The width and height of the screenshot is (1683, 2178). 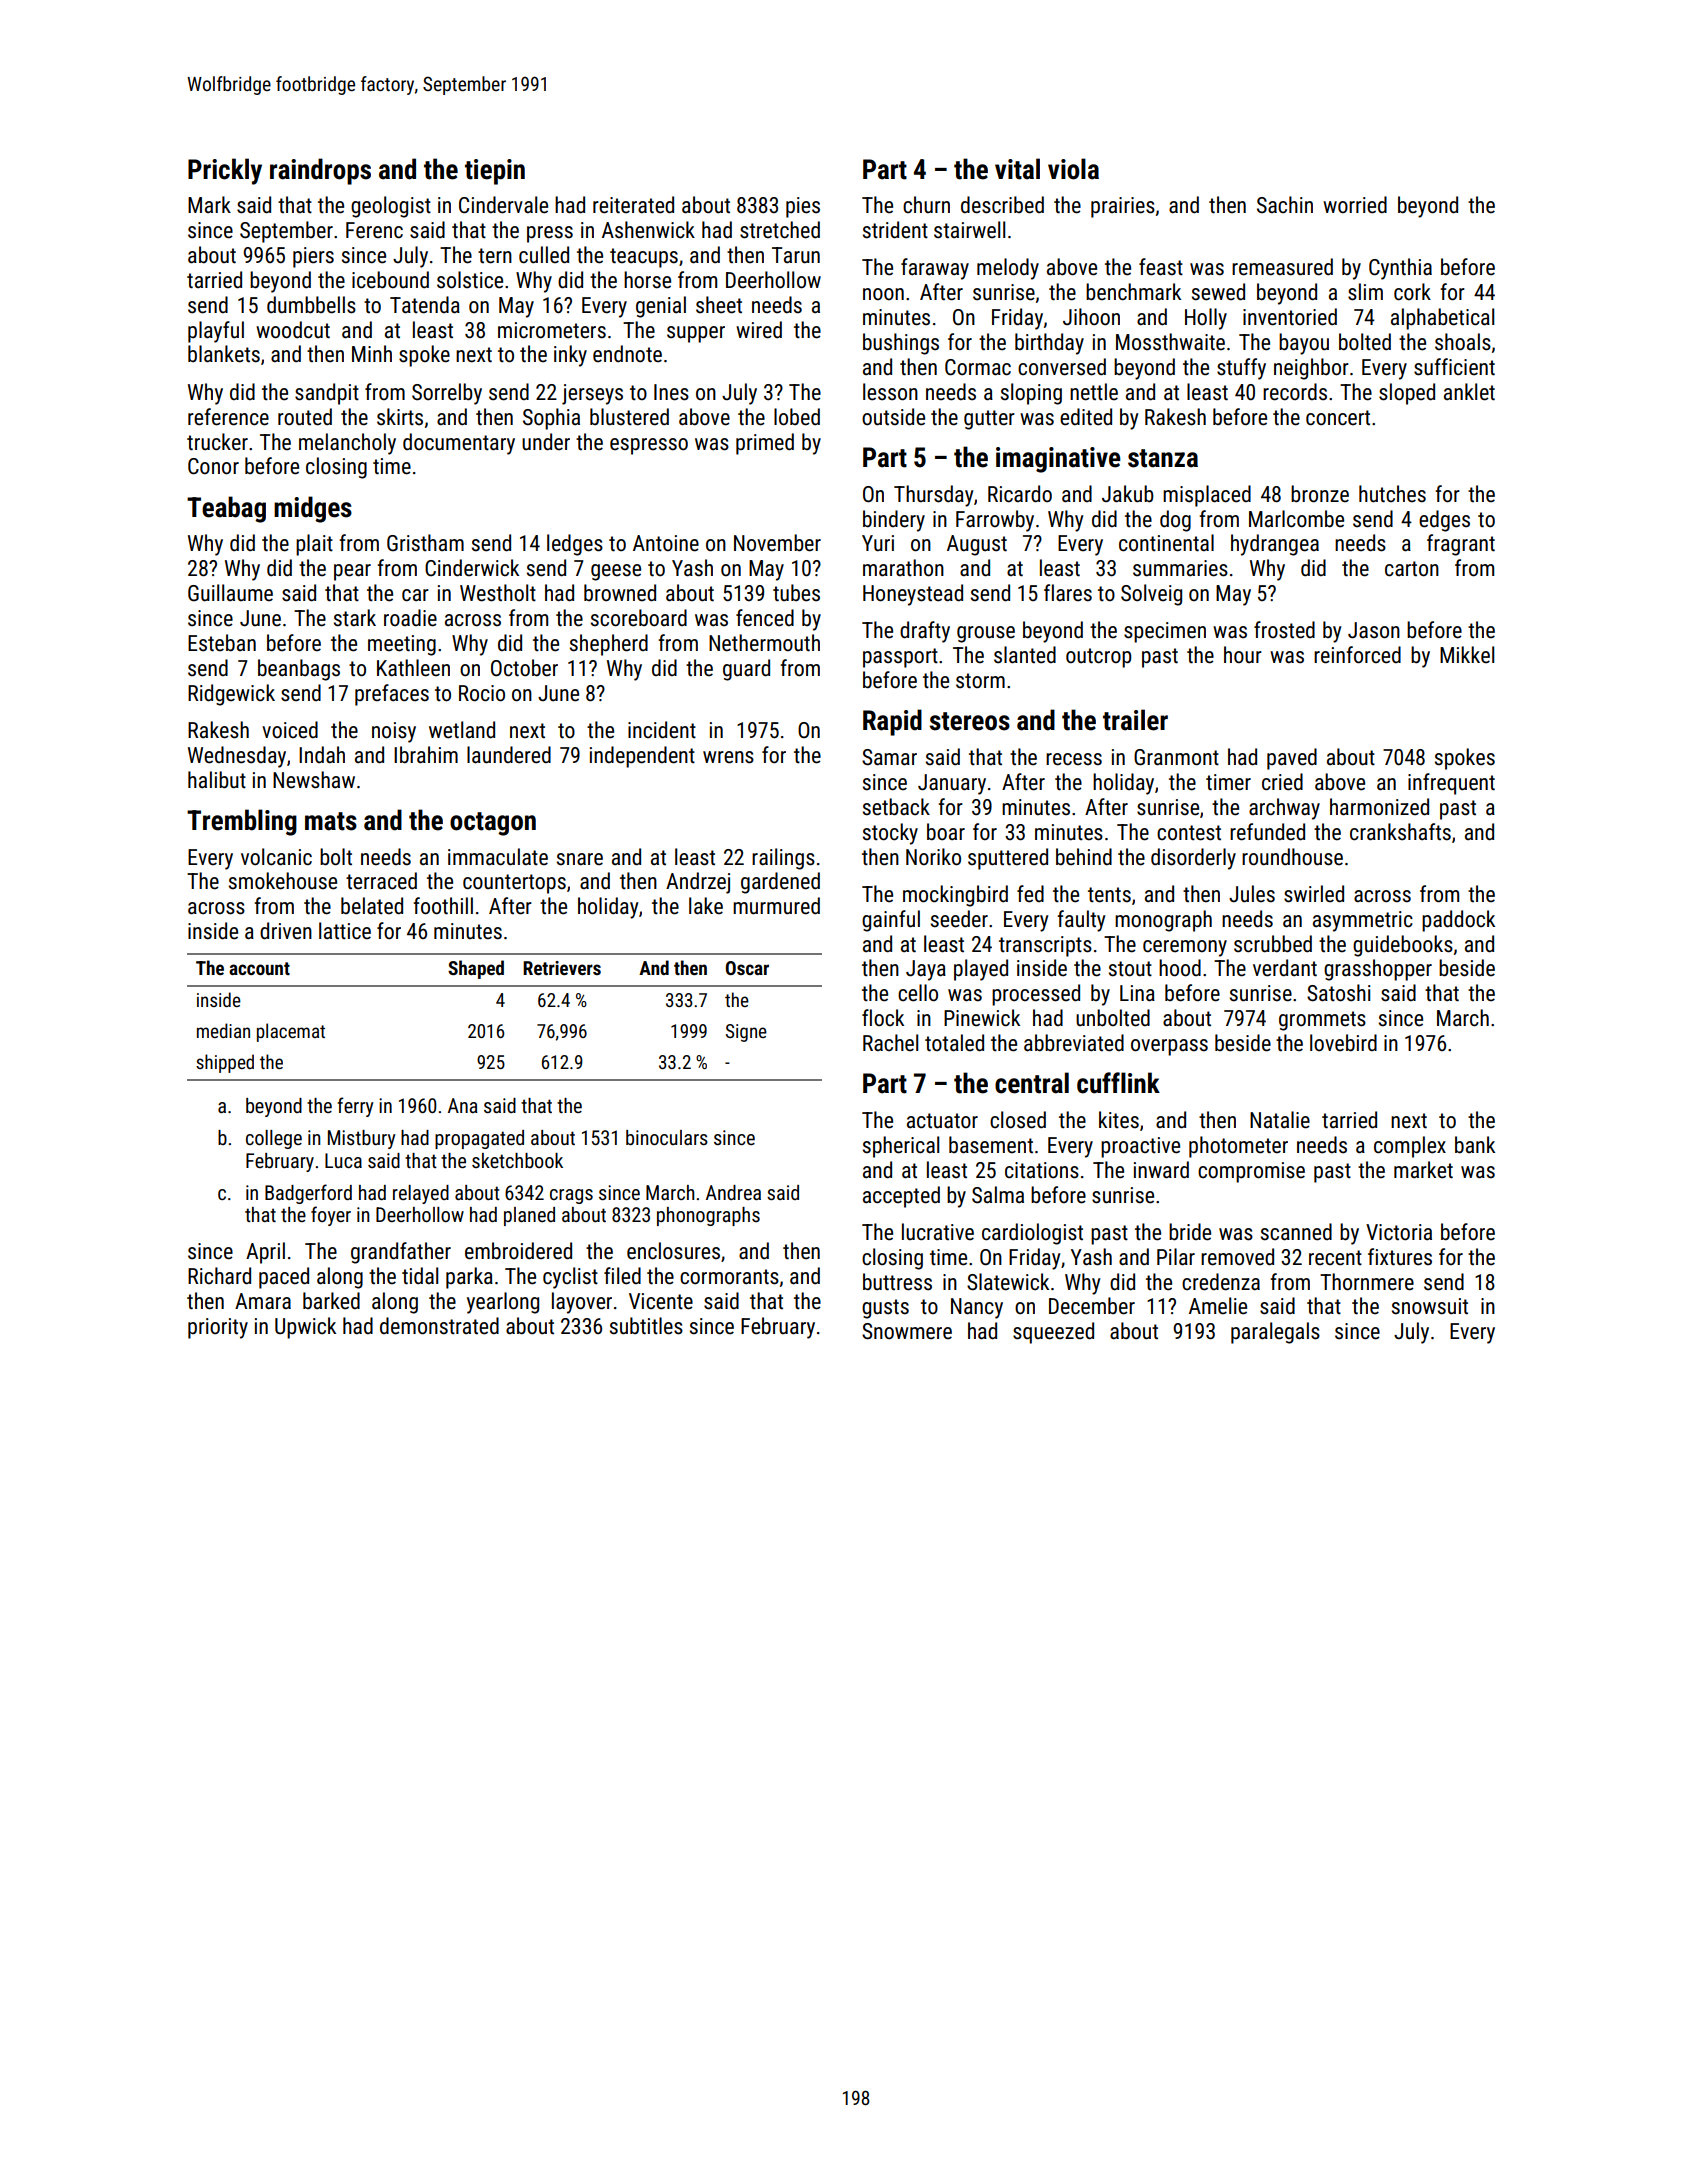 What do you see at coordinates (1238, 1147) in the screenshot?
I see `photometer` at bounding box center [1238, 1147].
